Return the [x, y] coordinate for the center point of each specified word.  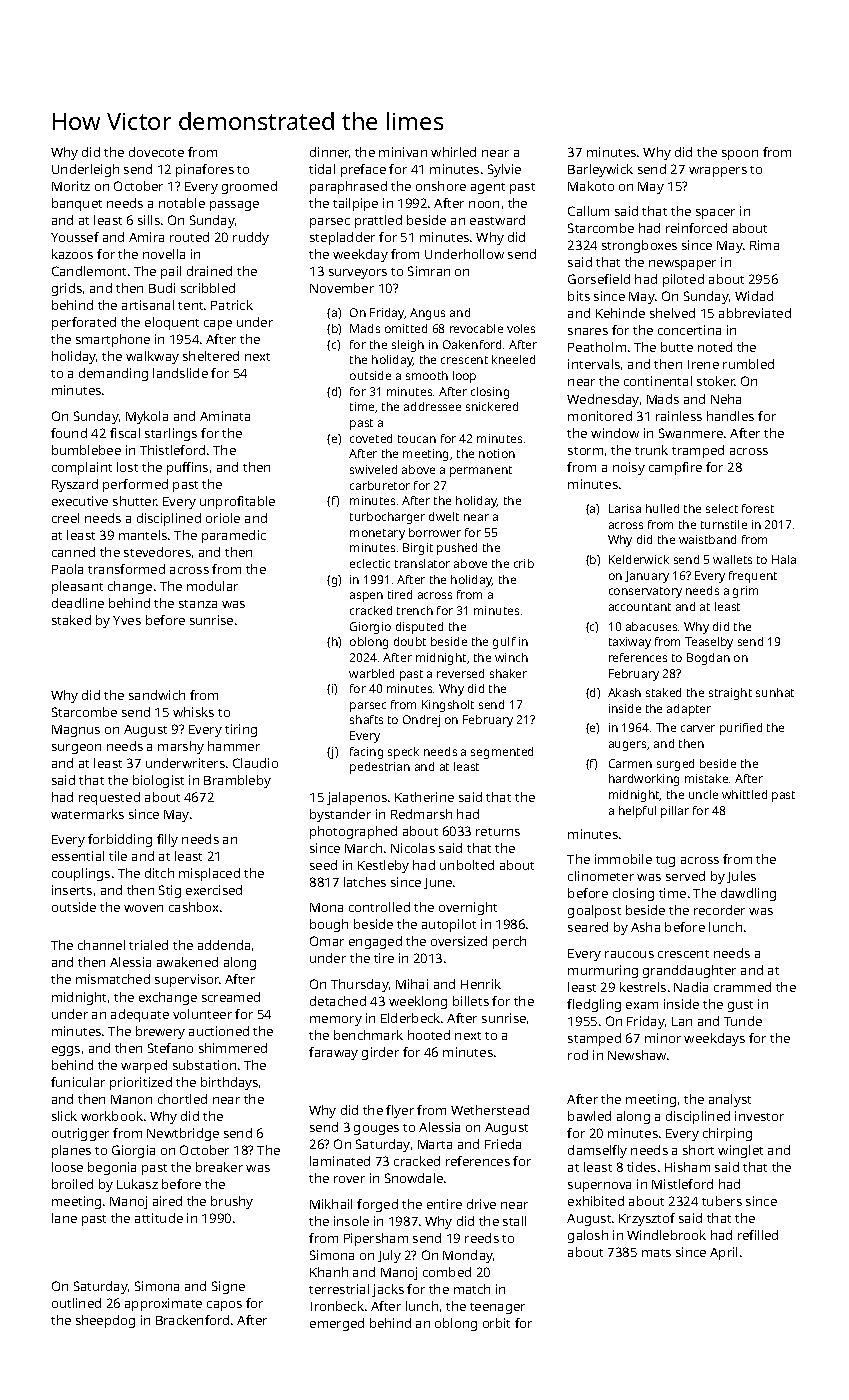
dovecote [156, 152]
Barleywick [600, 170]
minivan [403, 152]
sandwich [157, 695]
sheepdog [105, 1321]
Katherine [424, 797]
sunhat [775, 692]
